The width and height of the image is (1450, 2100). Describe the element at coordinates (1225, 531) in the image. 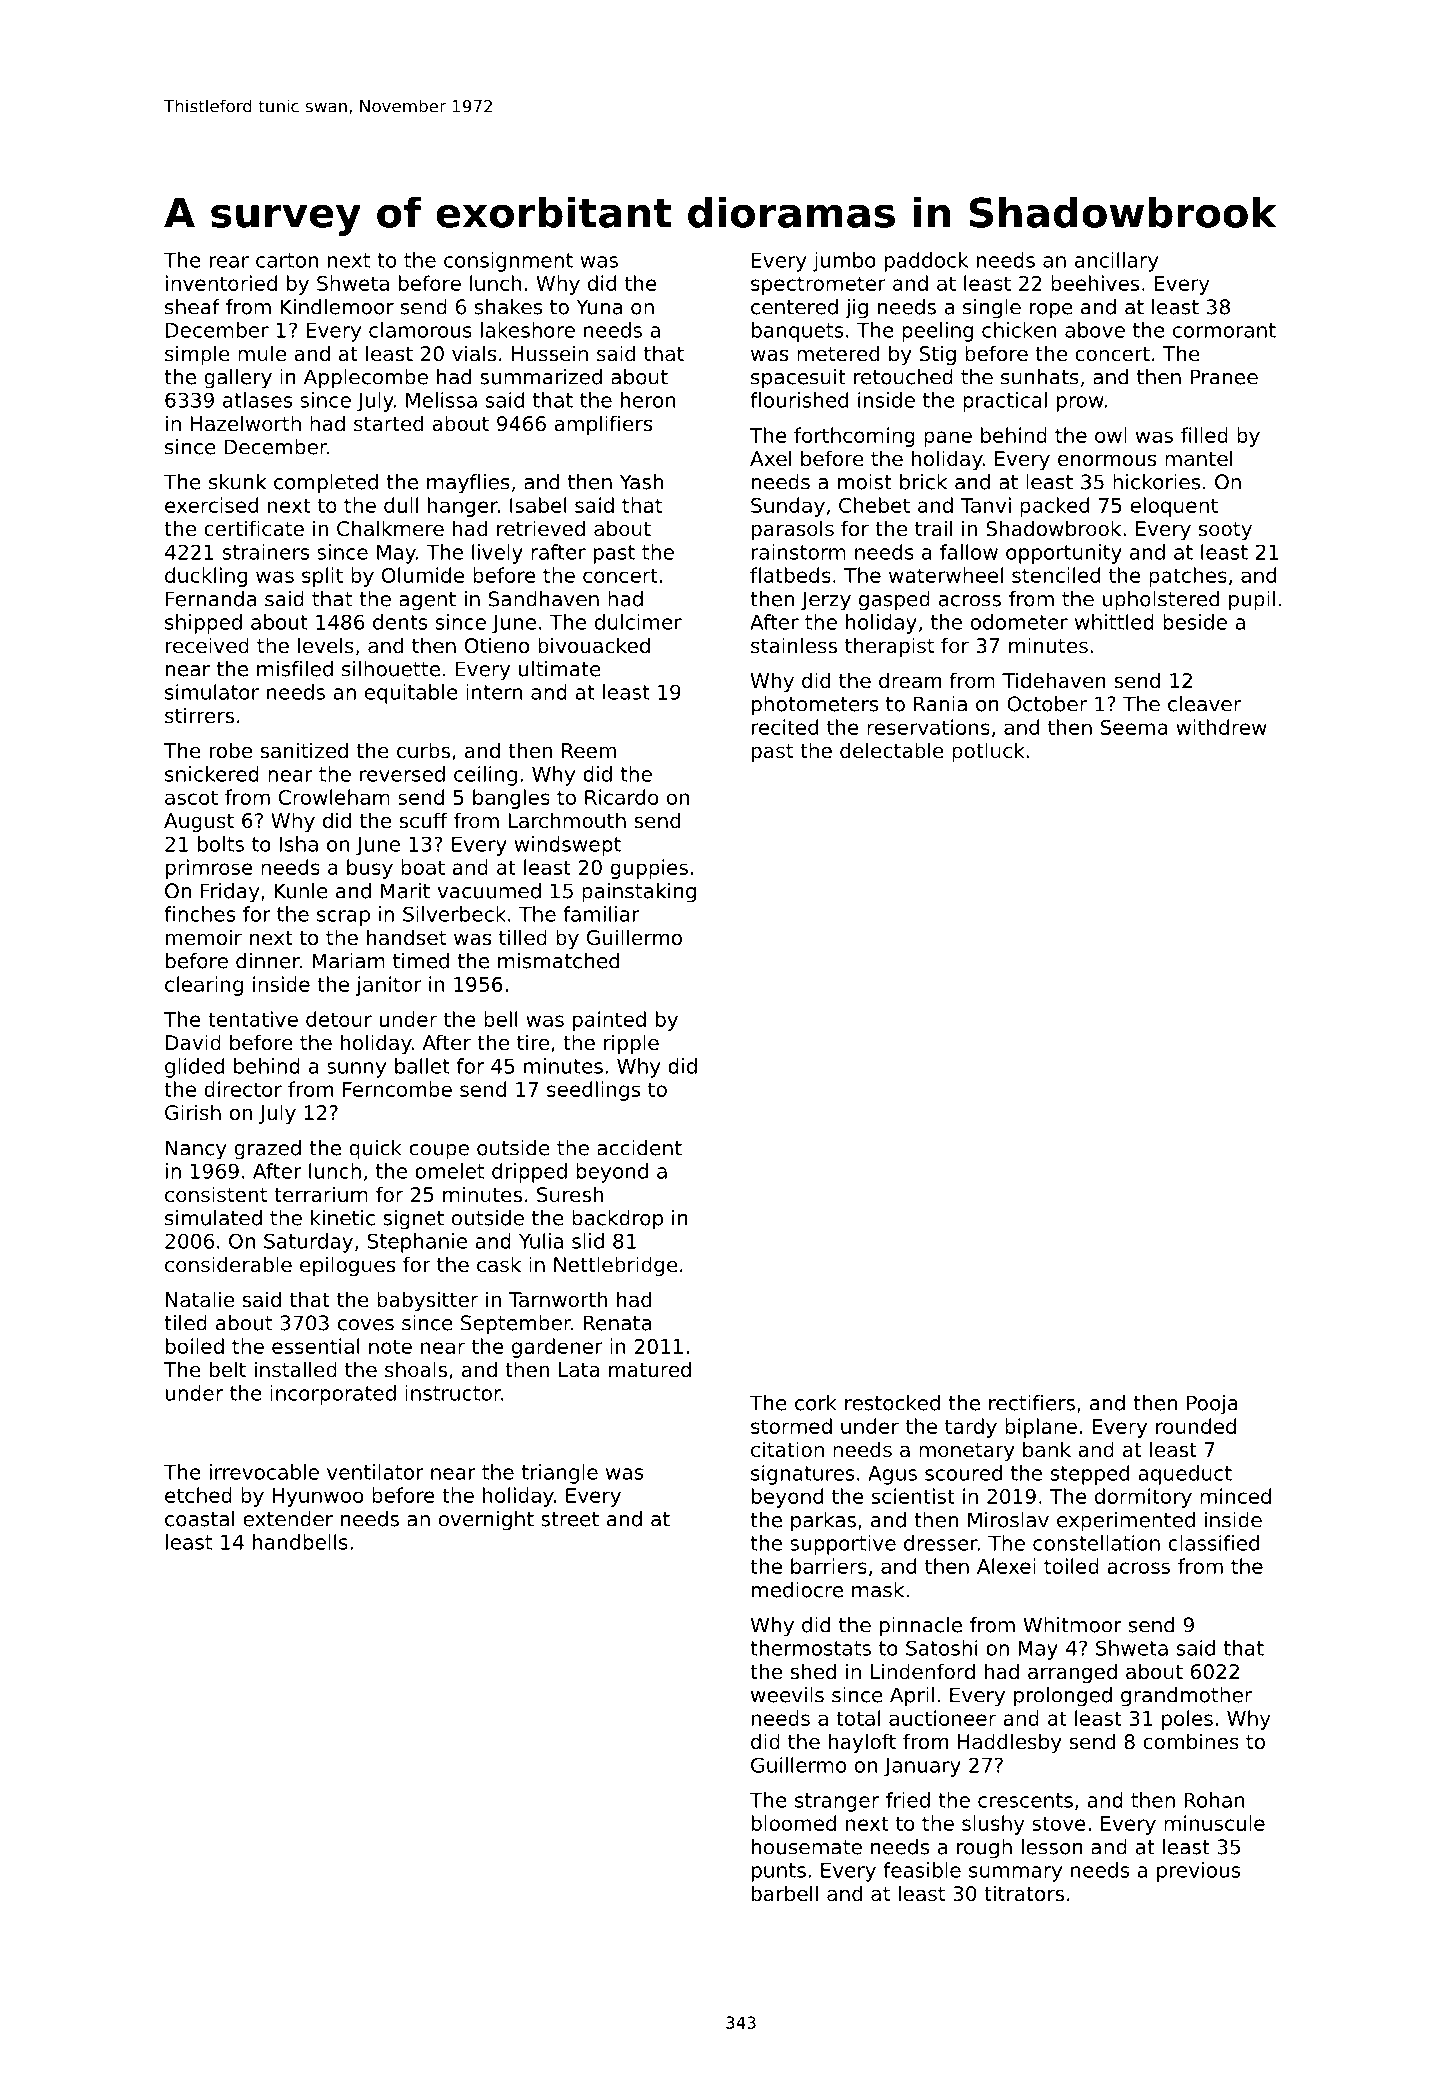

I see `sooty` at that location.
